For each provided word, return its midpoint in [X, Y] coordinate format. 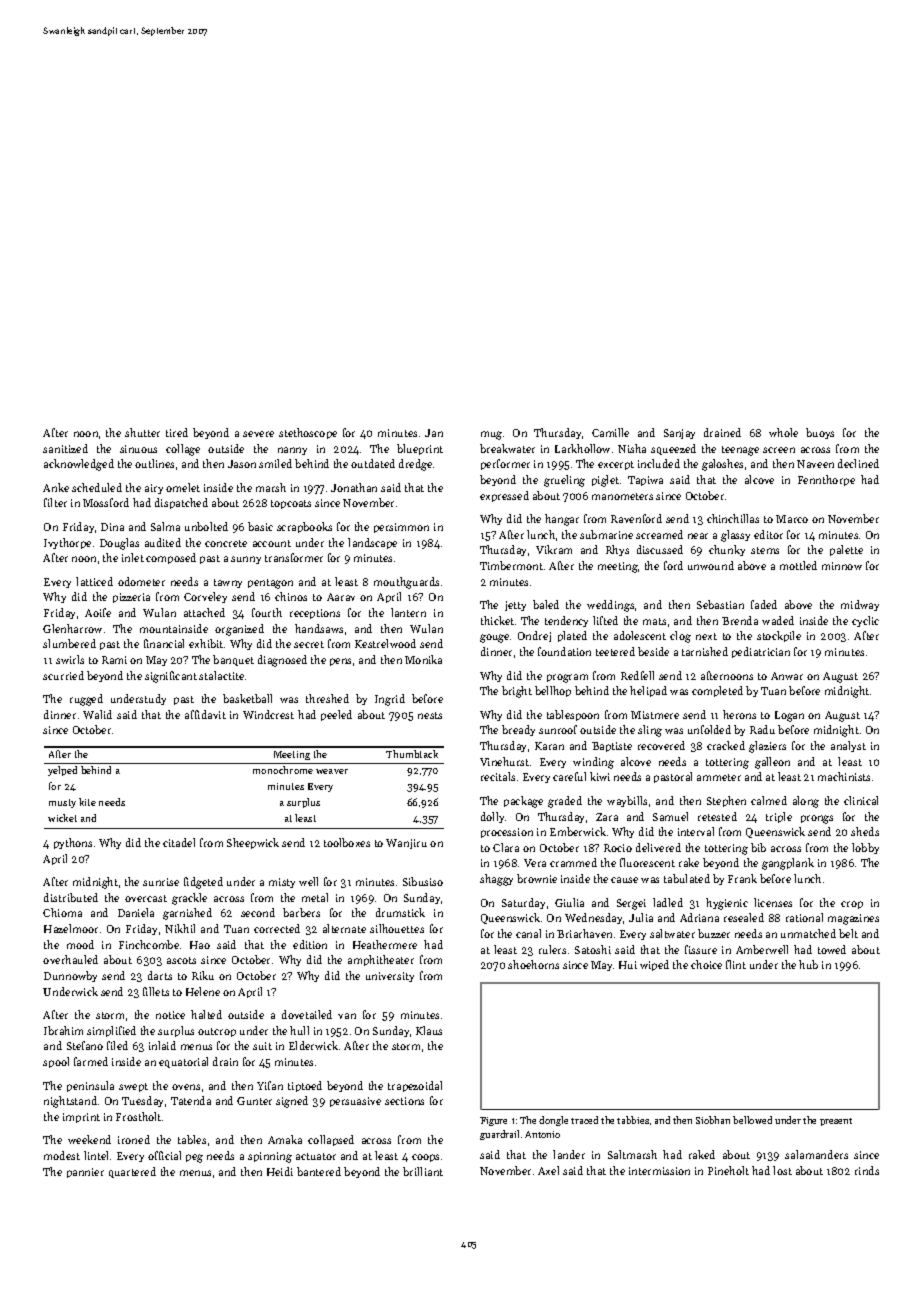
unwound [711, 565]
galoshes [722, 465]
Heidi [280, 1171]
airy [154, 489]
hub [808, 964]
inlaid [162, 1045]
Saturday [523, 903]
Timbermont [511, 565]
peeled [336, 715]
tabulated [687, 878]
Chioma [62, 912]
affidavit [205, 714]
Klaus [429, 1030]
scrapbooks [304, 527]
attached [204, 612]
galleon [772, 763]
